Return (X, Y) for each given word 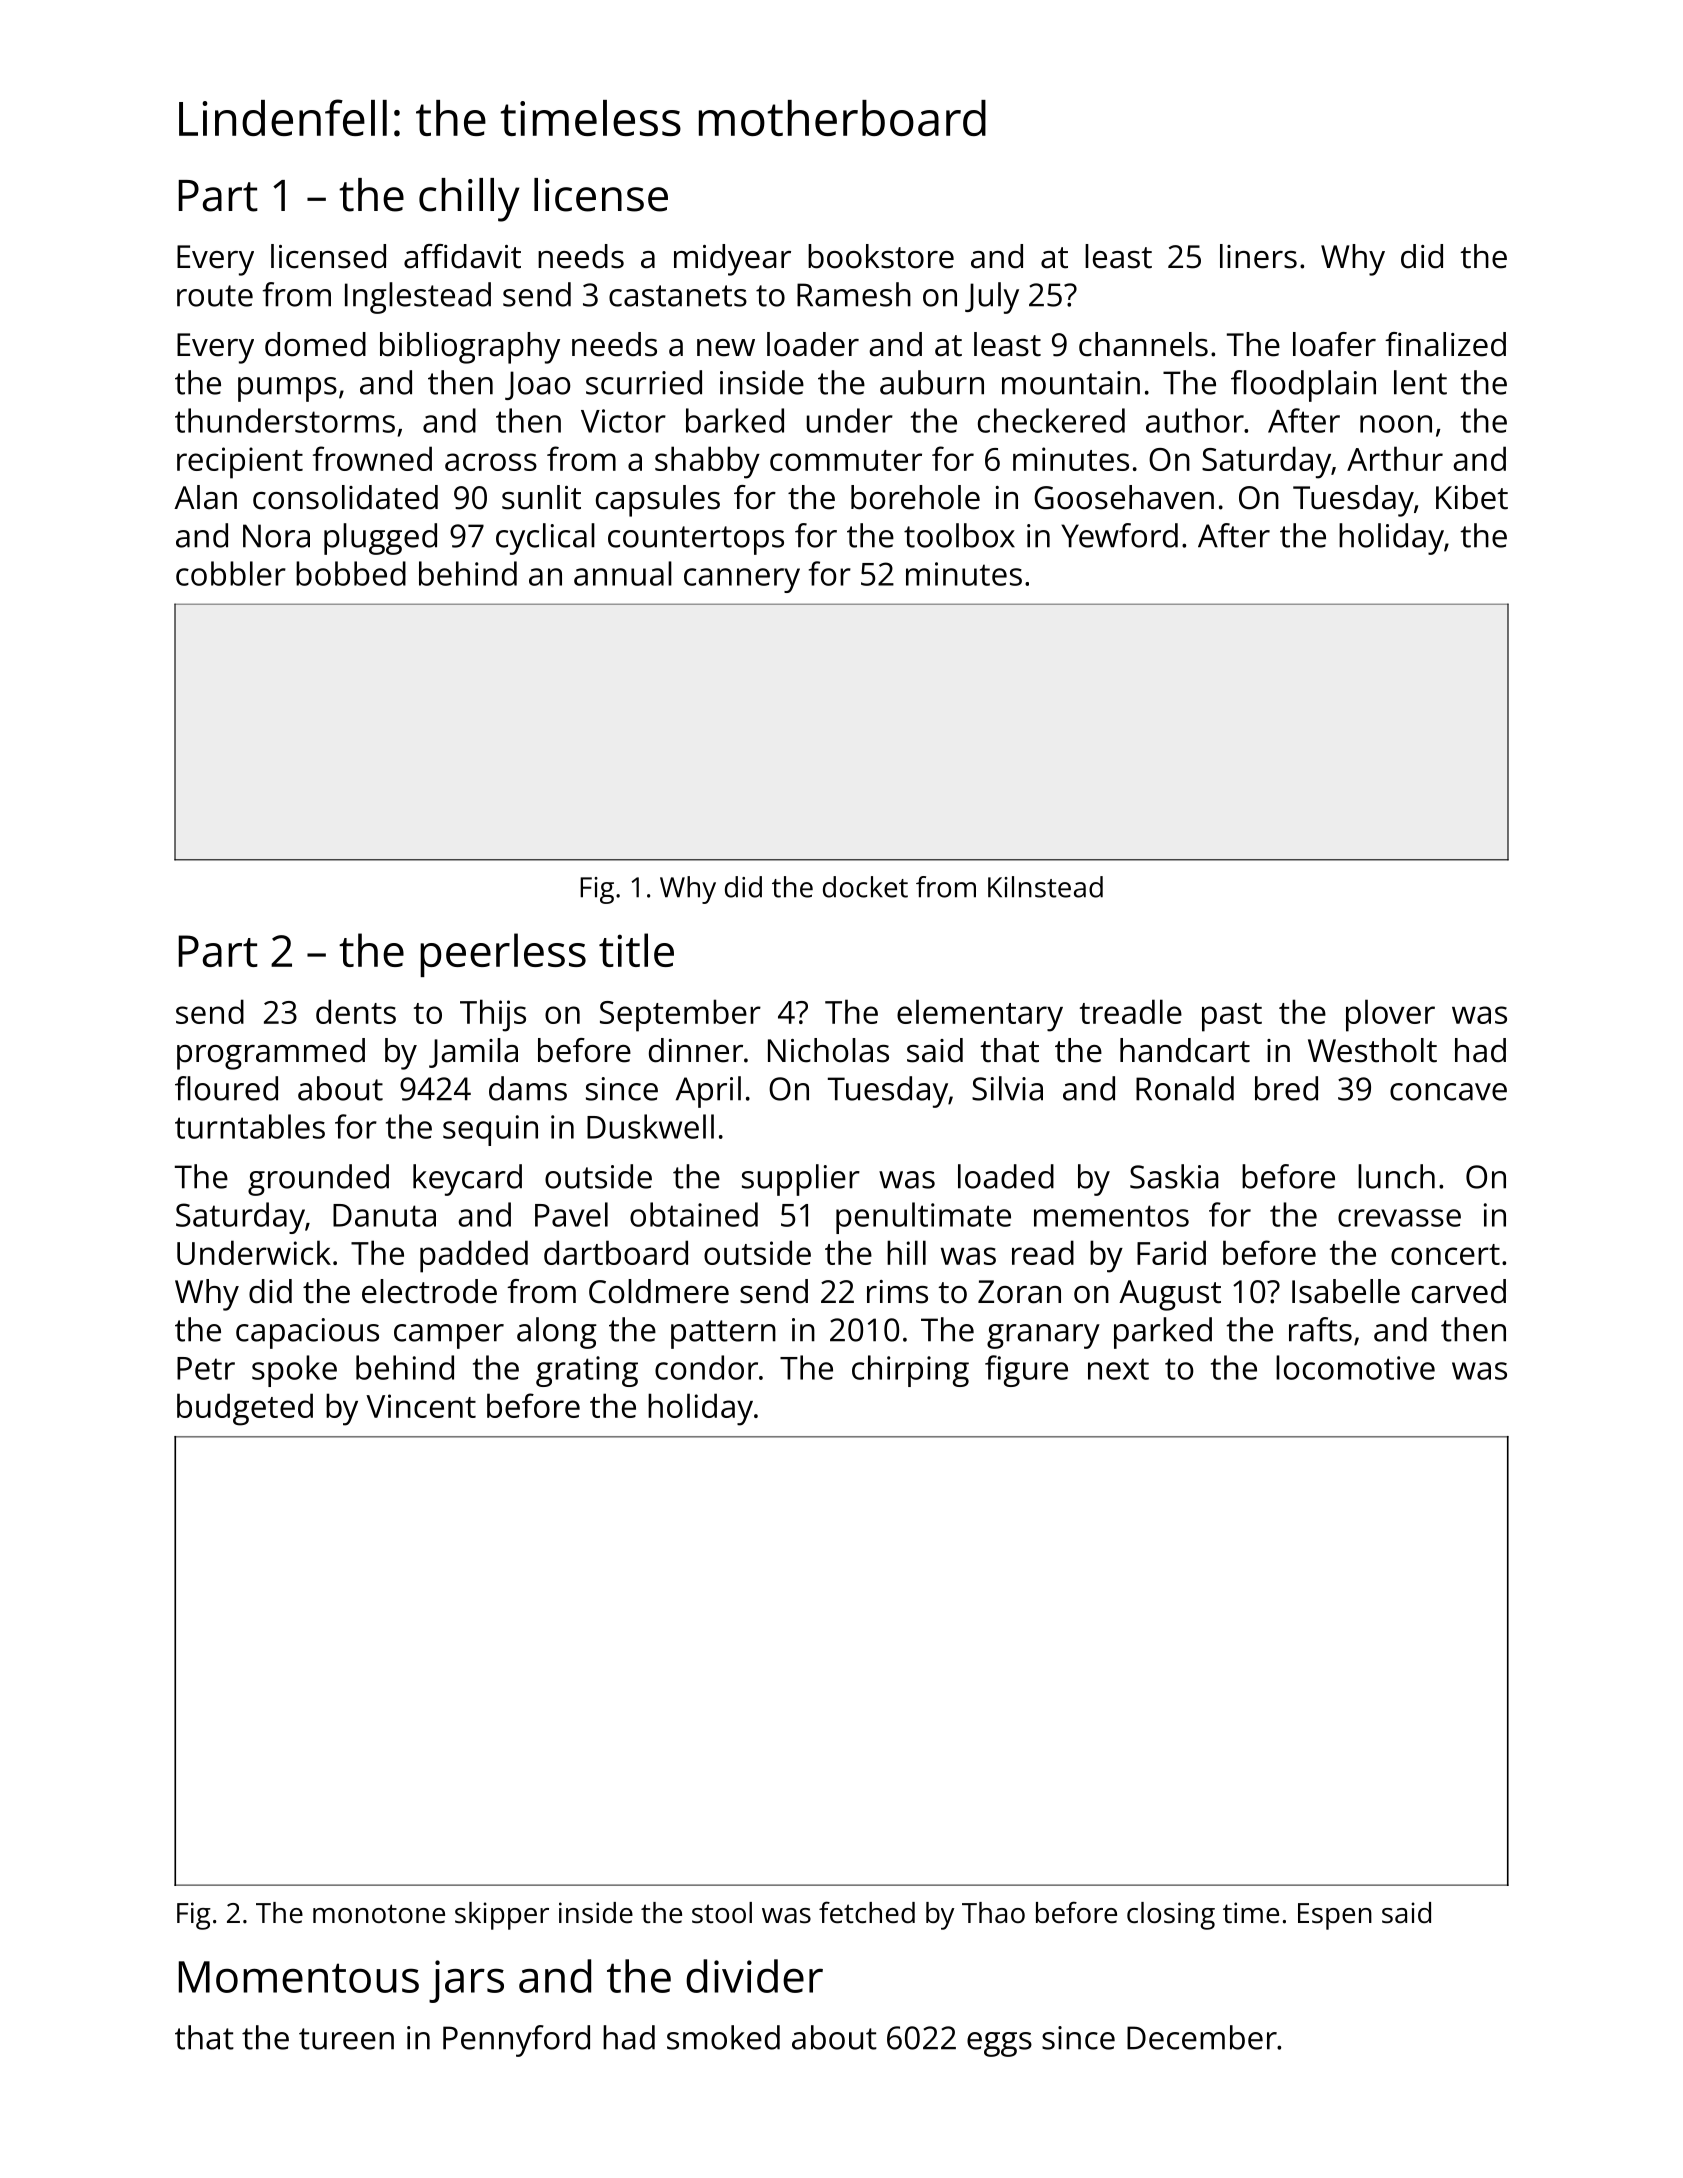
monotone (379, 1913)
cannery (742, 580)
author (1195, 420)
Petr (206, 1368)
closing (1171, 1916)
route (215, 296)
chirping (910, 1371)
